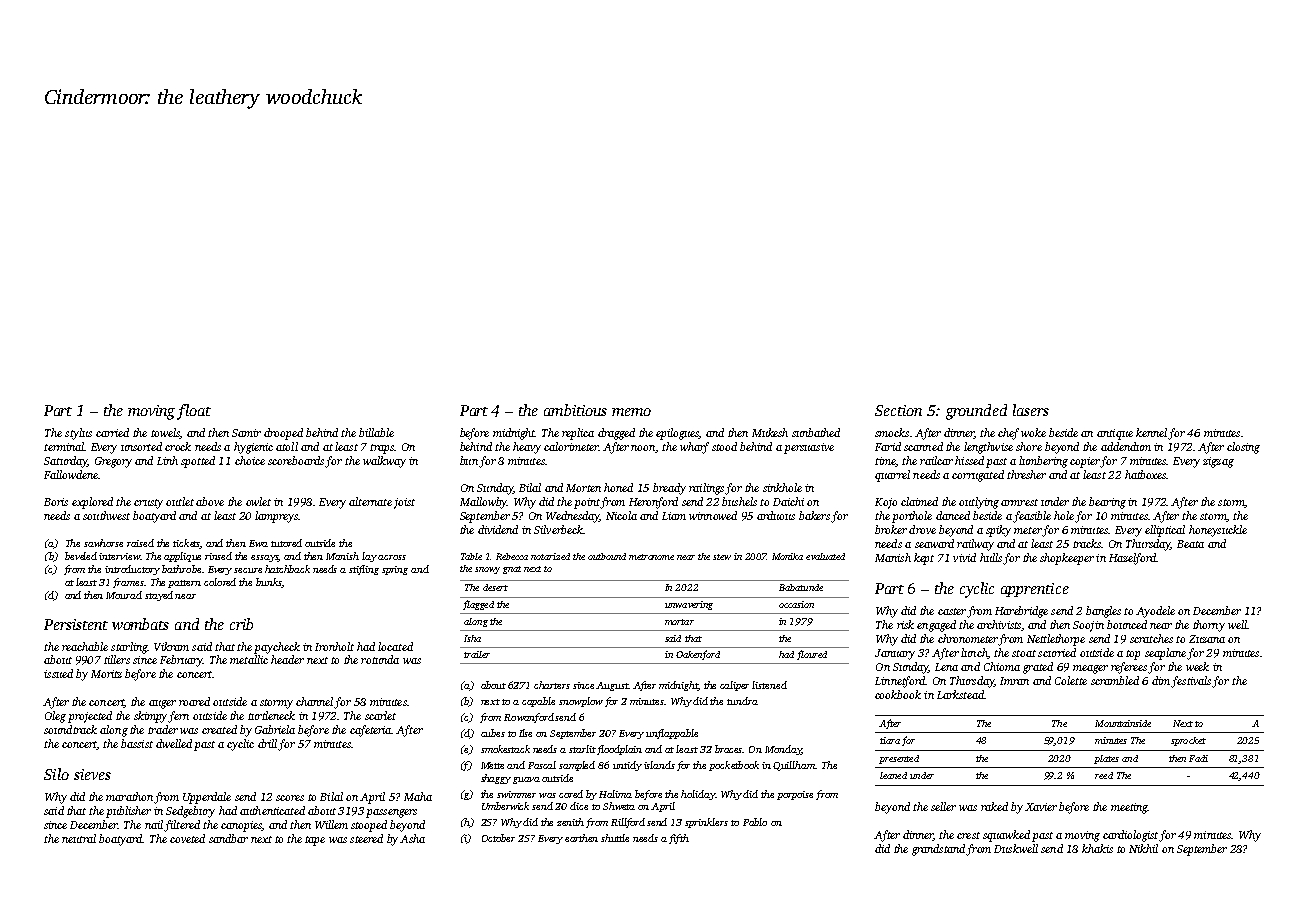 This screenshot has width=1308, height=924. I want to click on Beata, so click(1190, 544).
